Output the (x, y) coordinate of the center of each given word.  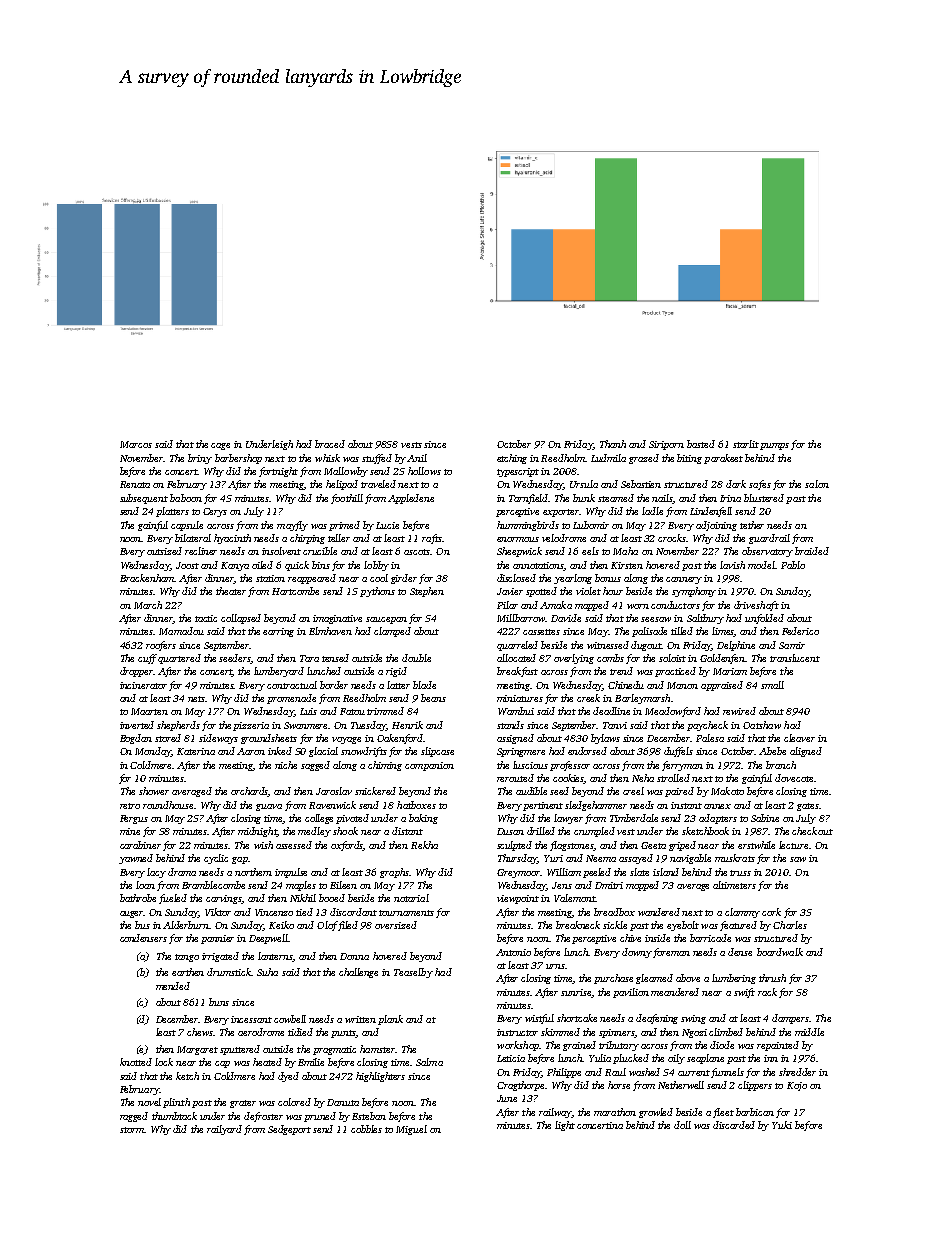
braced (330, 444)
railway (555, 1113)
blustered (764, 498)
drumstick (229, 972)
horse (619, 1085)
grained (579, 1046)
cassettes (541, 632)
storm (132, 1130)
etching (512, 459)
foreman (671, 953)
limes (723, 632)
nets (197, 699)
